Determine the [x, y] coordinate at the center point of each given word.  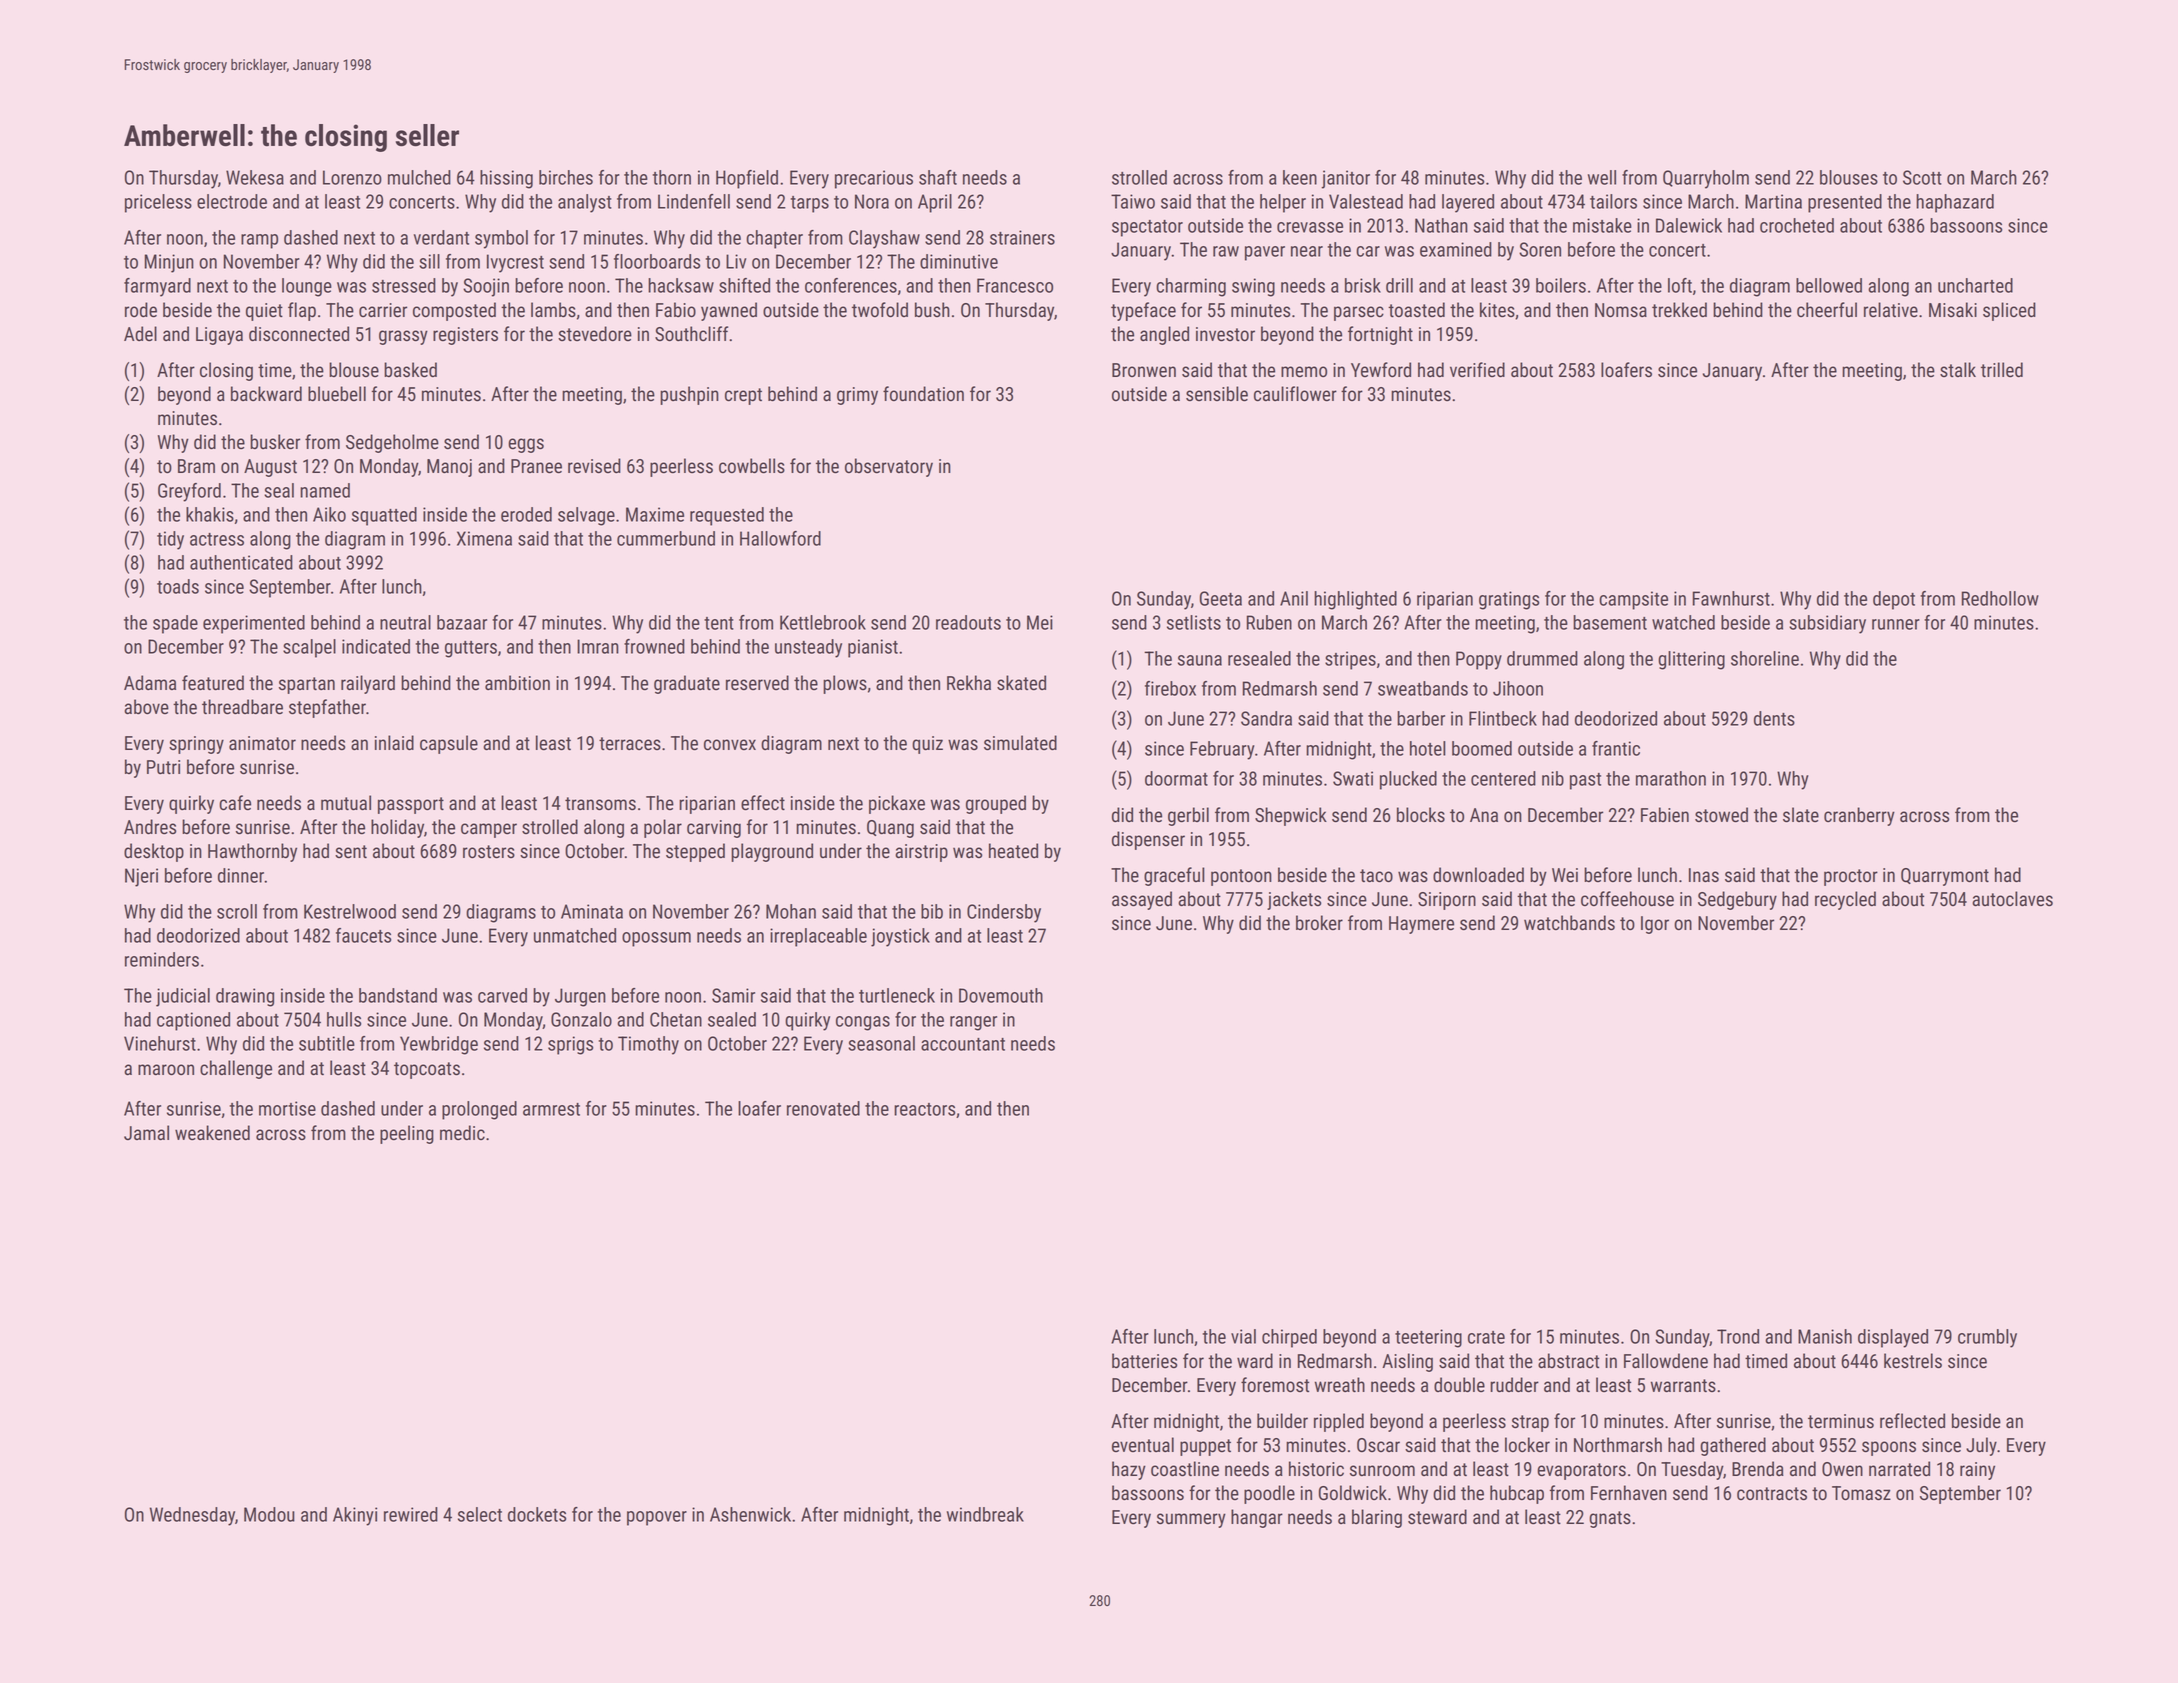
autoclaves [2012, 899]
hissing [506, 179]
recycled [1845, 900]
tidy [170, 540]
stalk [1958, 369]
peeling [407, 1134]
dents [1774, 718]
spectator [1147, 228]
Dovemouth [1001, 995]
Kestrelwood [350, 911]
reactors [924, 1109]
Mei [1040, 622]
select [480, 1514]
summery [1191, 1520]
